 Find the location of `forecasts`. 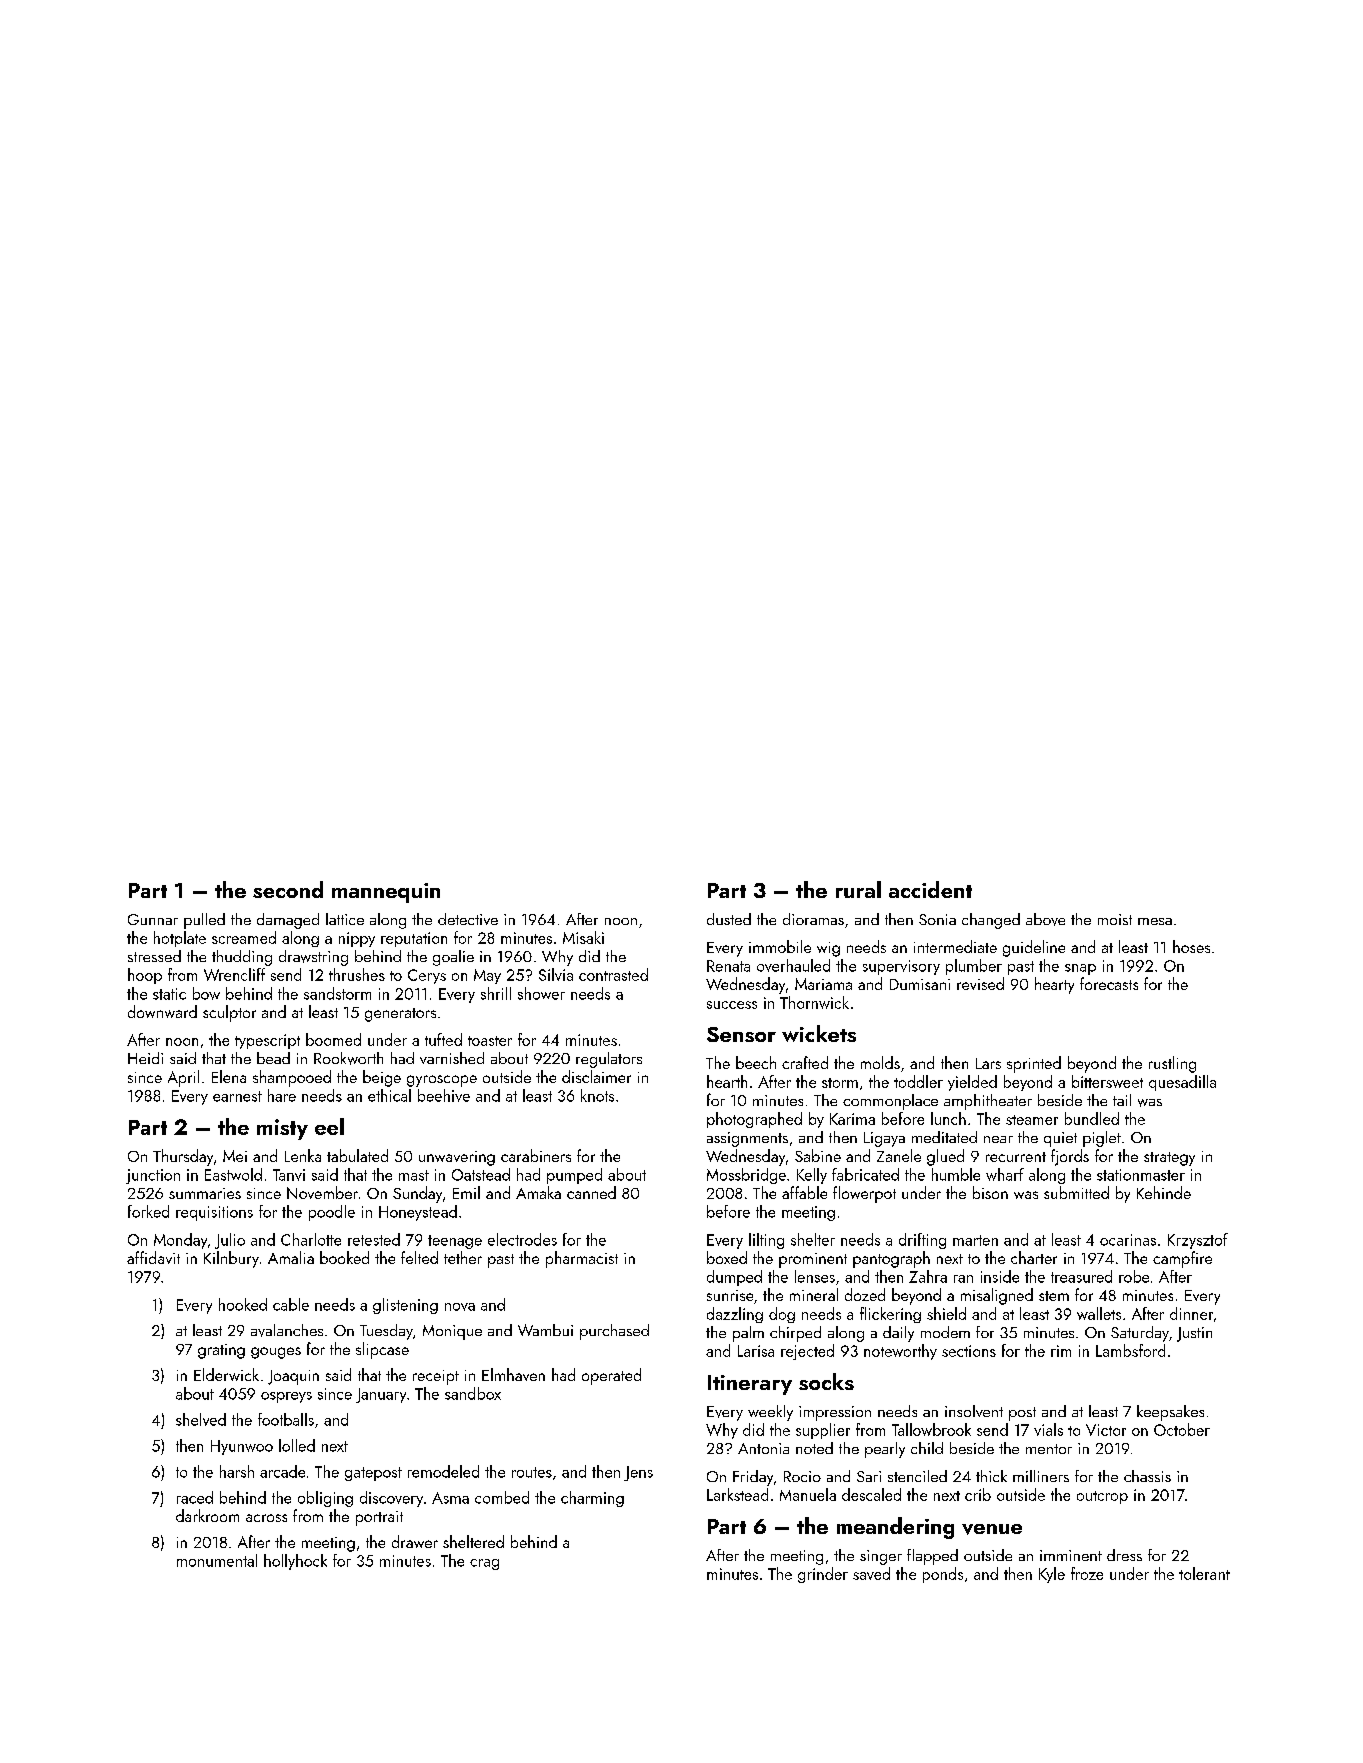

forecasts is located at coordinates (1109, 983).
